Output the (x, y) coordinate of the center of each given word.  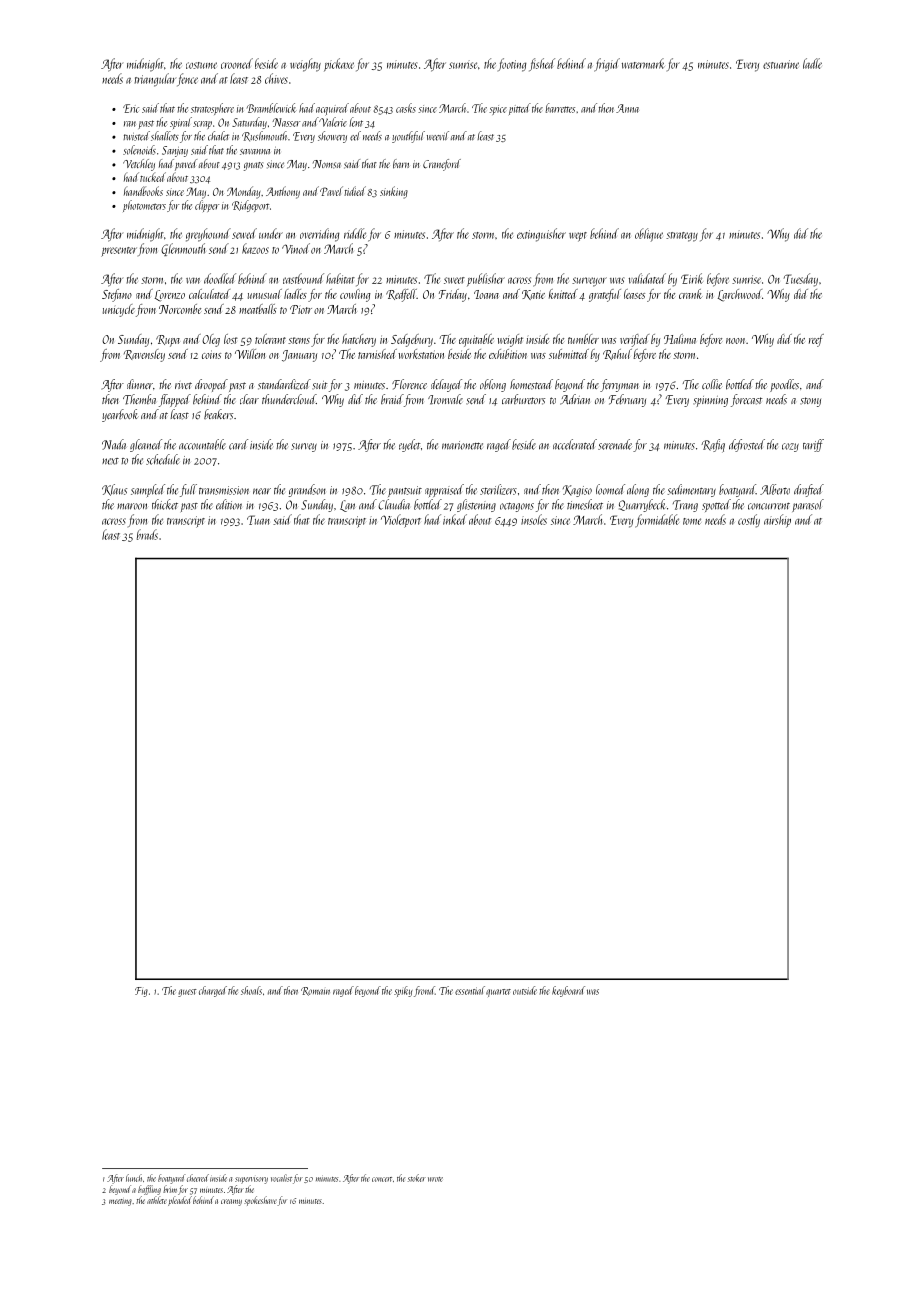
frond (424, 991)
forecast (747, 400)
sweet (454, 280)
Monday (244, 192)
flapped (175, 400)
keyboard (568, 991)
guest (187, 993)
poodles (784, 385)
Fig (141, 992)
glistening (476, 505)
